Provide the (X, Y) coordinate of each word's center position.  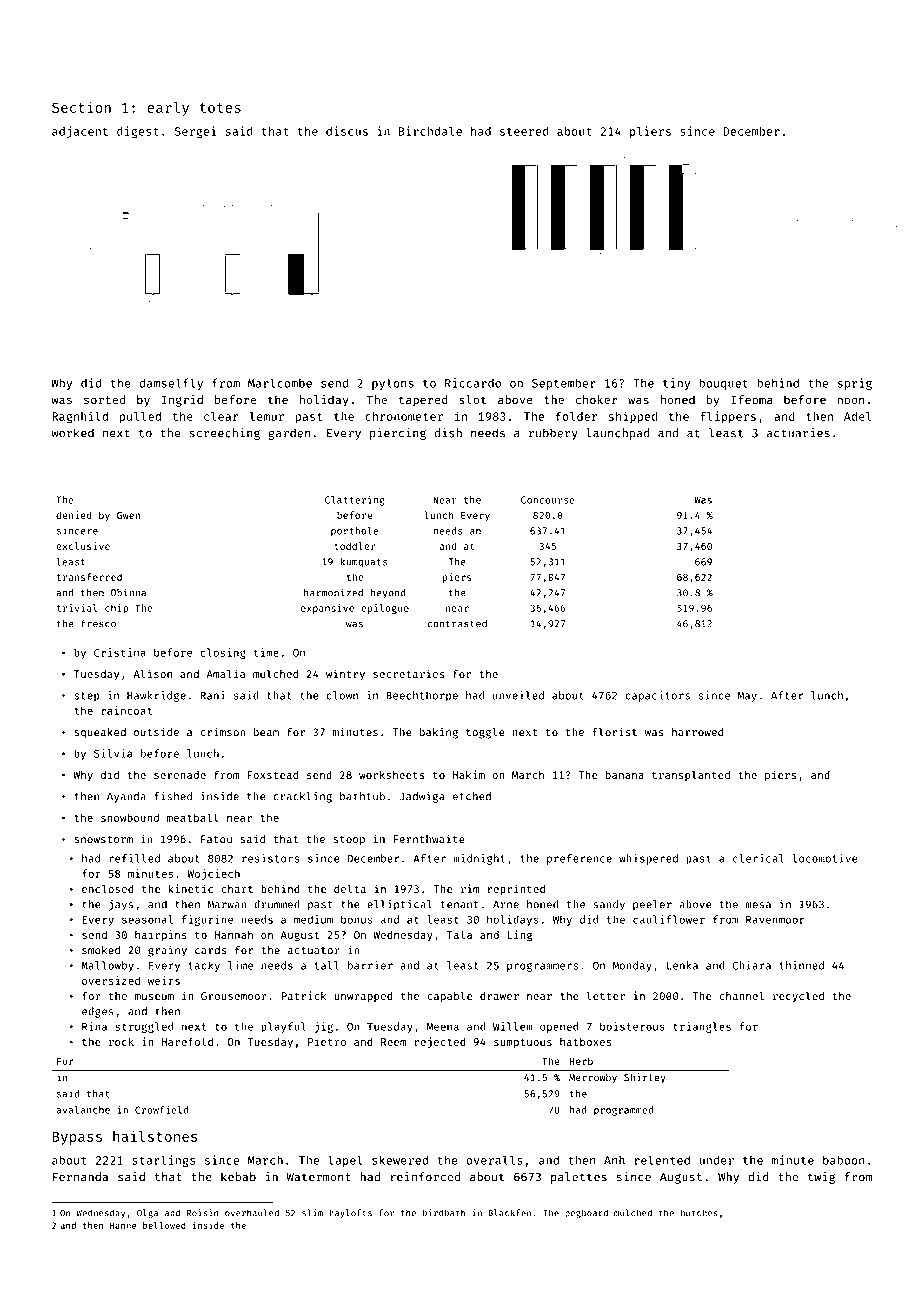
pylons (393, 384)
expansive (327, 609)
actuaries (798, 433)
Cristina (120, 652)
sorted (104, 400)
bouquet (723, 384)
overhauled (252, 1213)
